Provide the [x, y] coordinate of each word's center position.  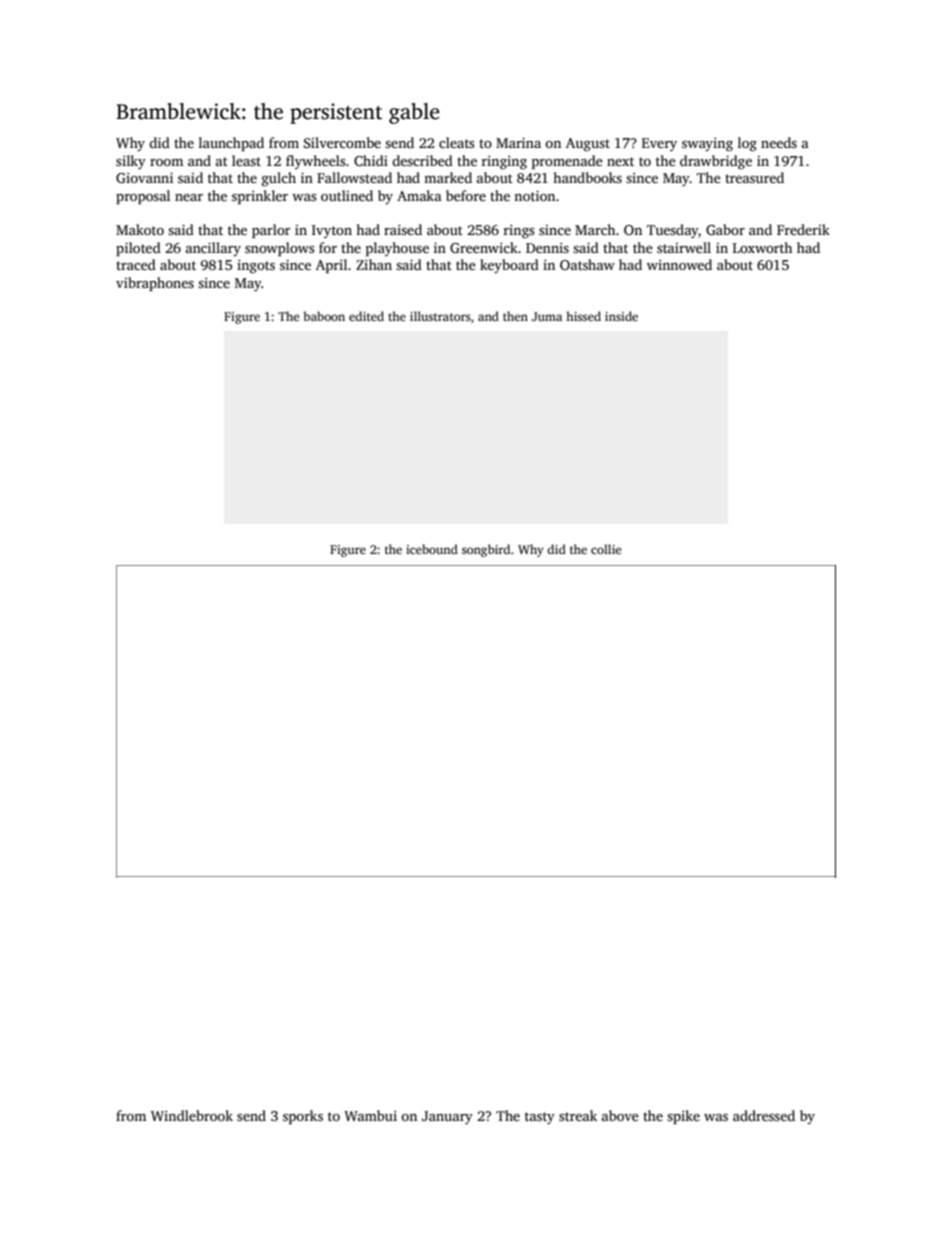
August [588, 145]
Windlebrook [192, 1115]
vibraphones [155, 284]
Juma [547, 316]
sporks [303, 1117]
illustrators [440, 316]
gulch [279, 179]
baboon [324, 316]
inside [621, 316]
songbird [486, 550]
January [447, 1117]
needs [779, 142]
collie [606, 549]
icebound [432, 549]
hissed [583, 316]
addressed [764, 1115]
